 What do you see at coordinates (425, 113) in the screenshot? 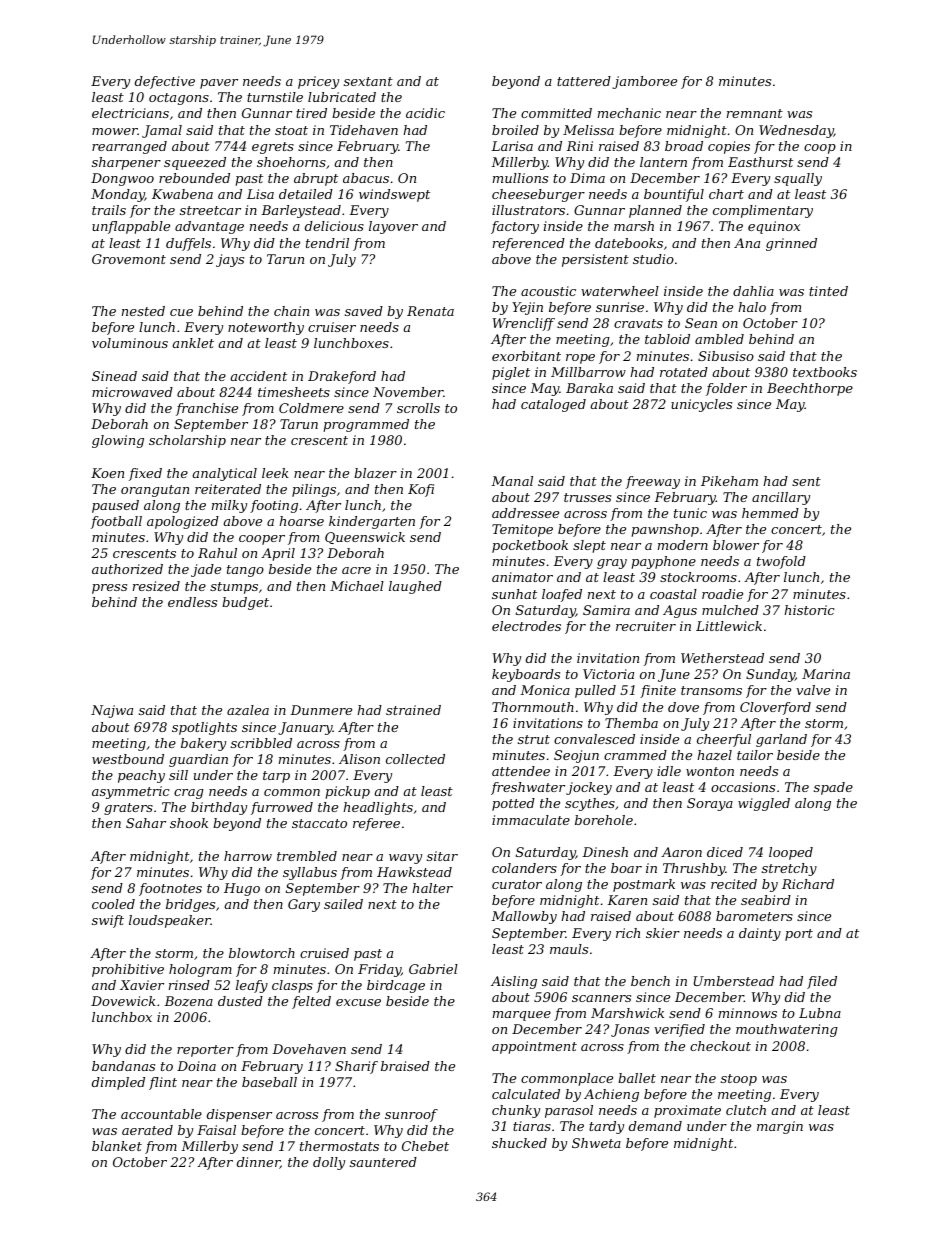
I see `acidic` at bounding box center [425, 113].
